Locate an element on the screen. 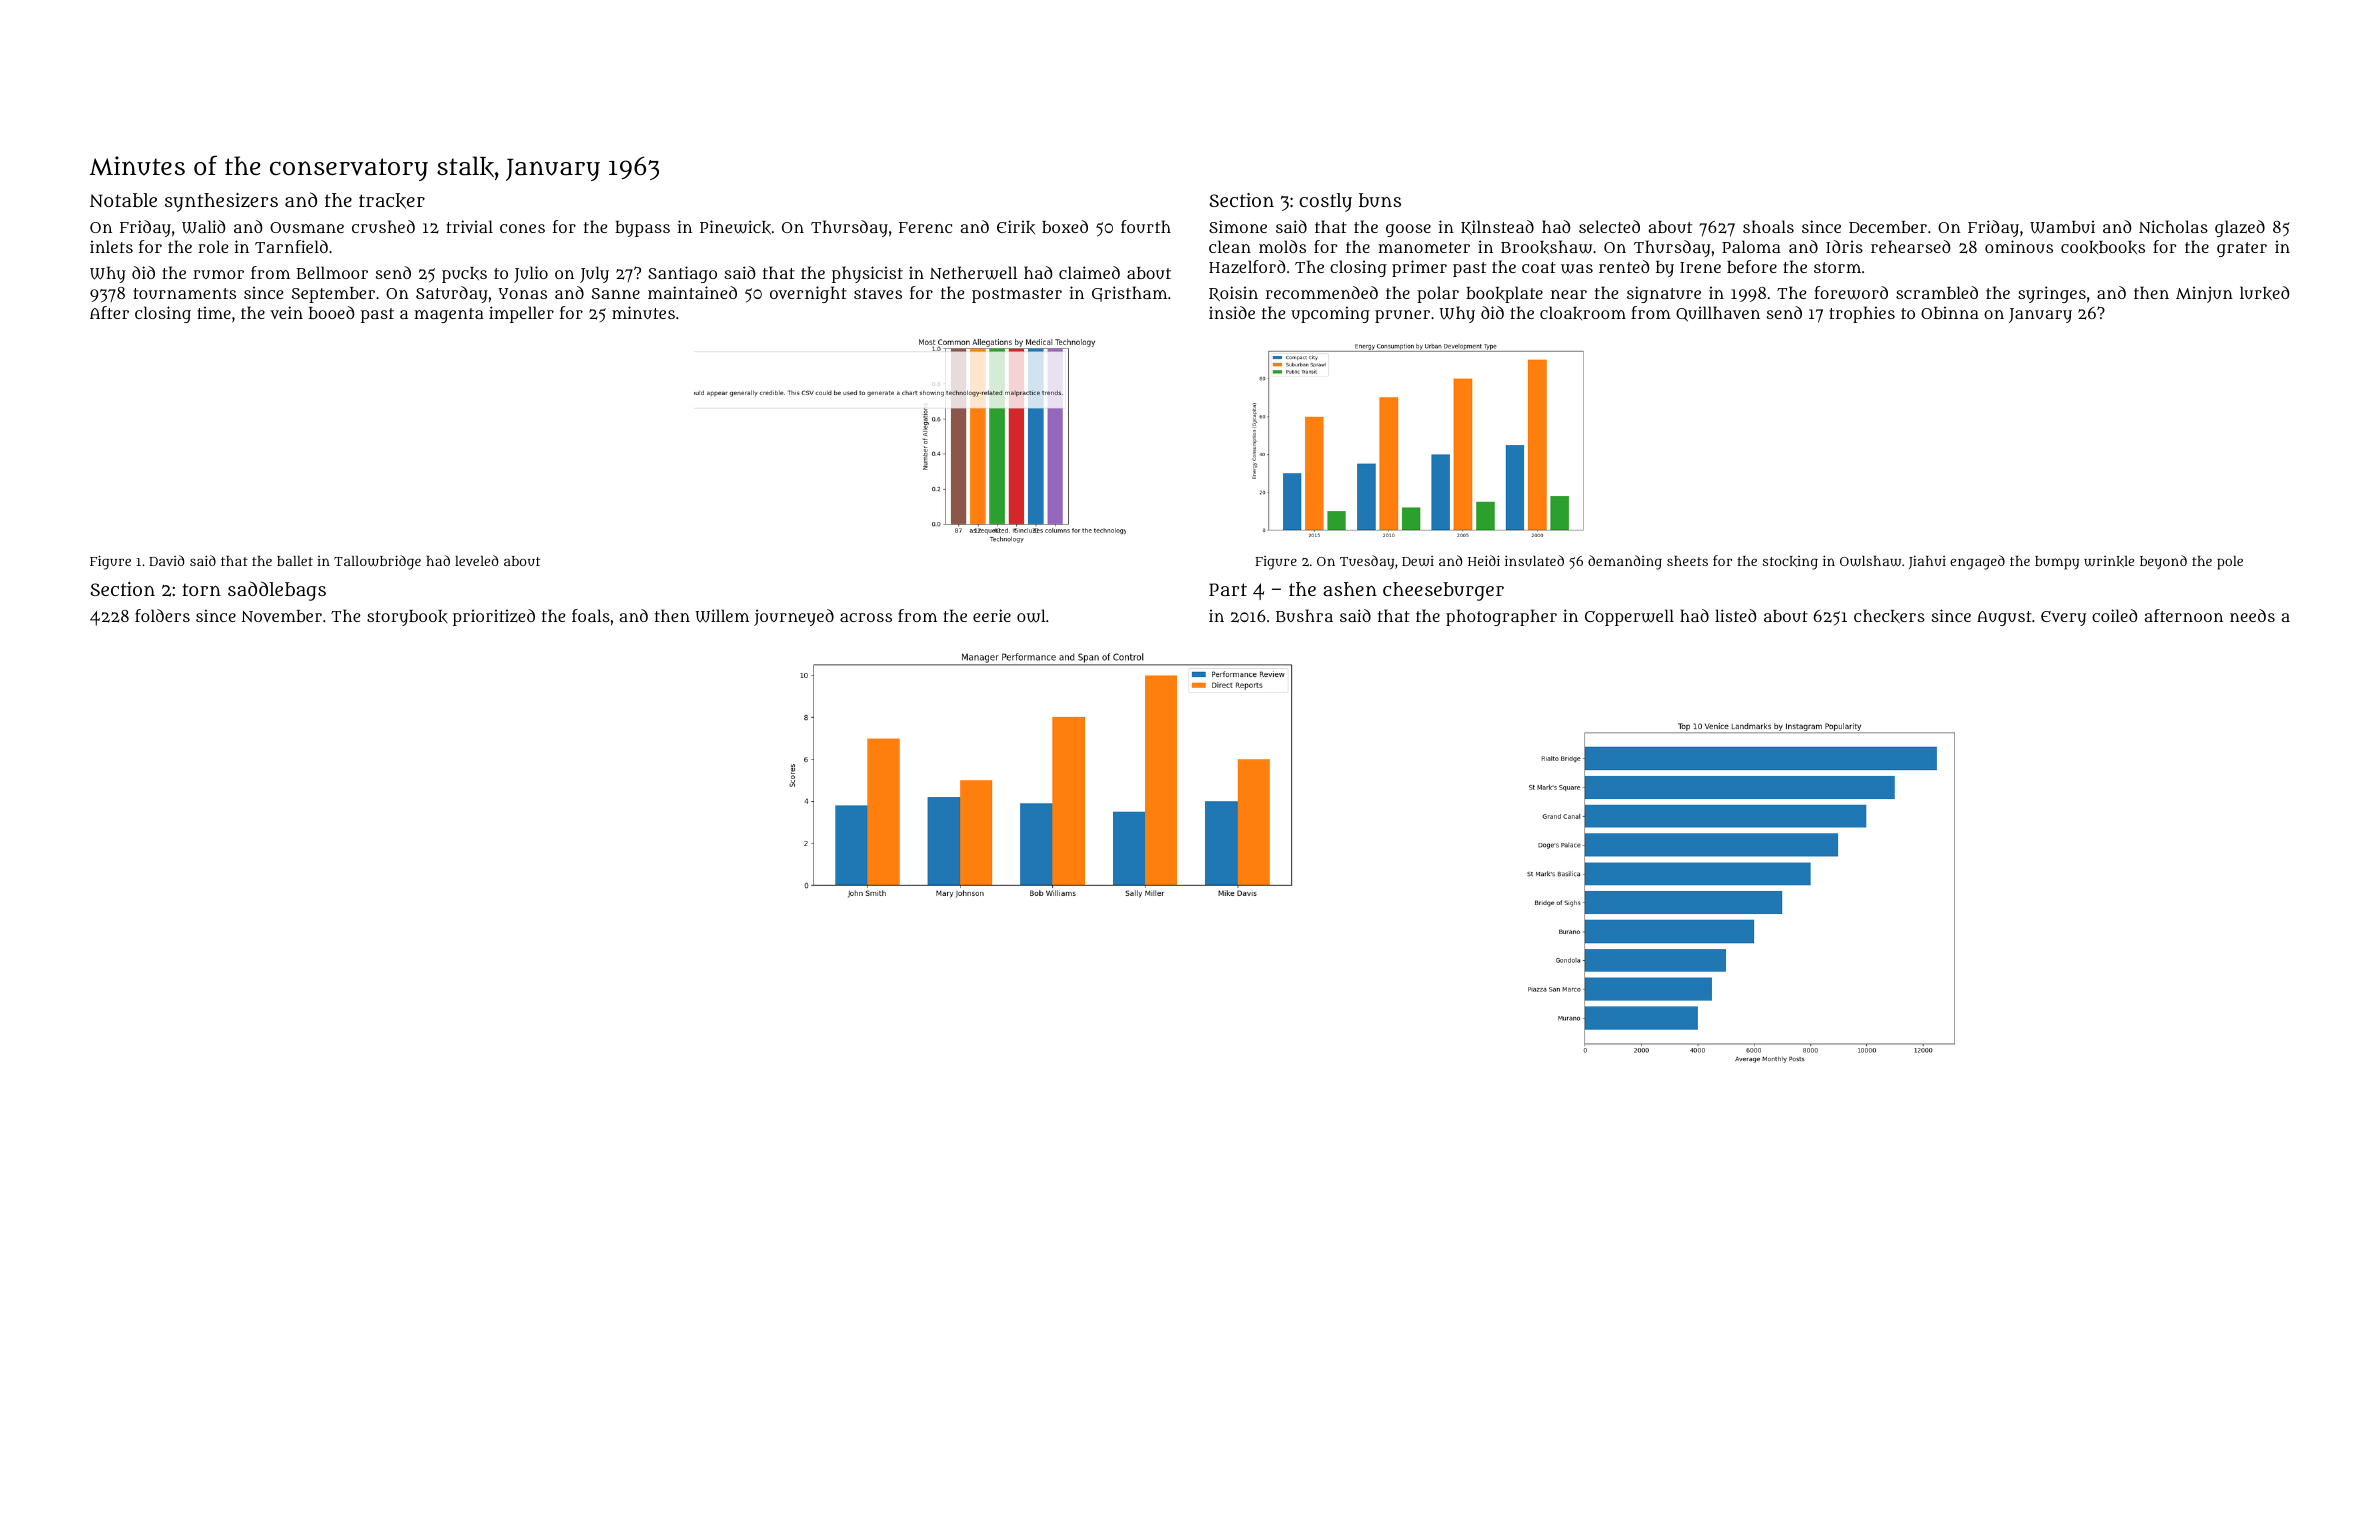  eerie is located at coordinates (992, 615).
